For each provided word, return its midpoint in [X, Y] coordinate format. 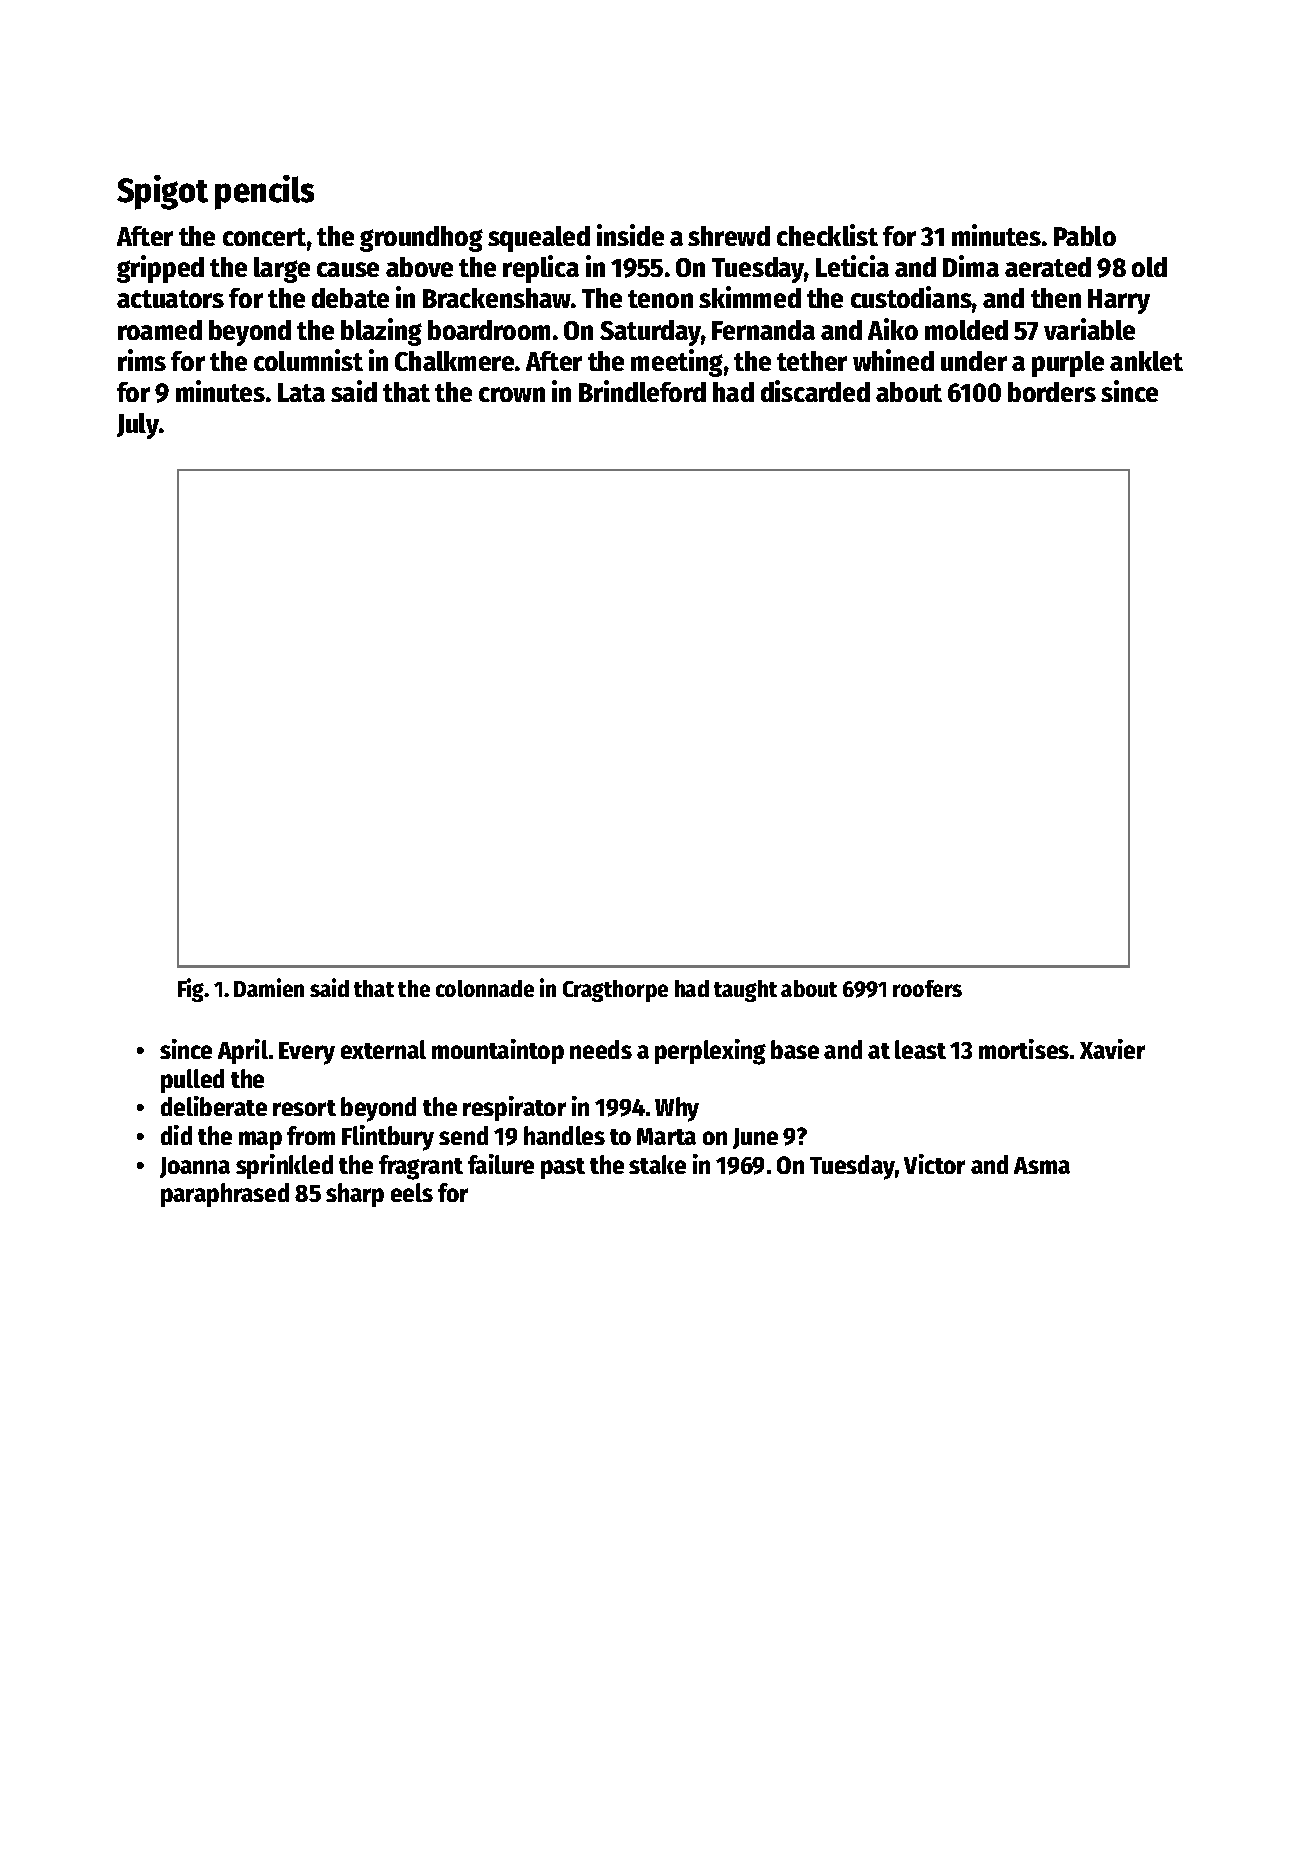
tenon [660, 299]
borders [1052, 392]
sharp [355, 1195]
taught [745, 991]
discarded [815, 391]
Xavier [1112, 1049]
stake [657, 1164]
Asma [1042, 1165]
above [419, 267]
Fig [191, 990]
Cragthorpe [615, 991]
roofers [927, 988]
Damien [269, 987]
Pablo [1085, 236]
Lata [301, 392]
